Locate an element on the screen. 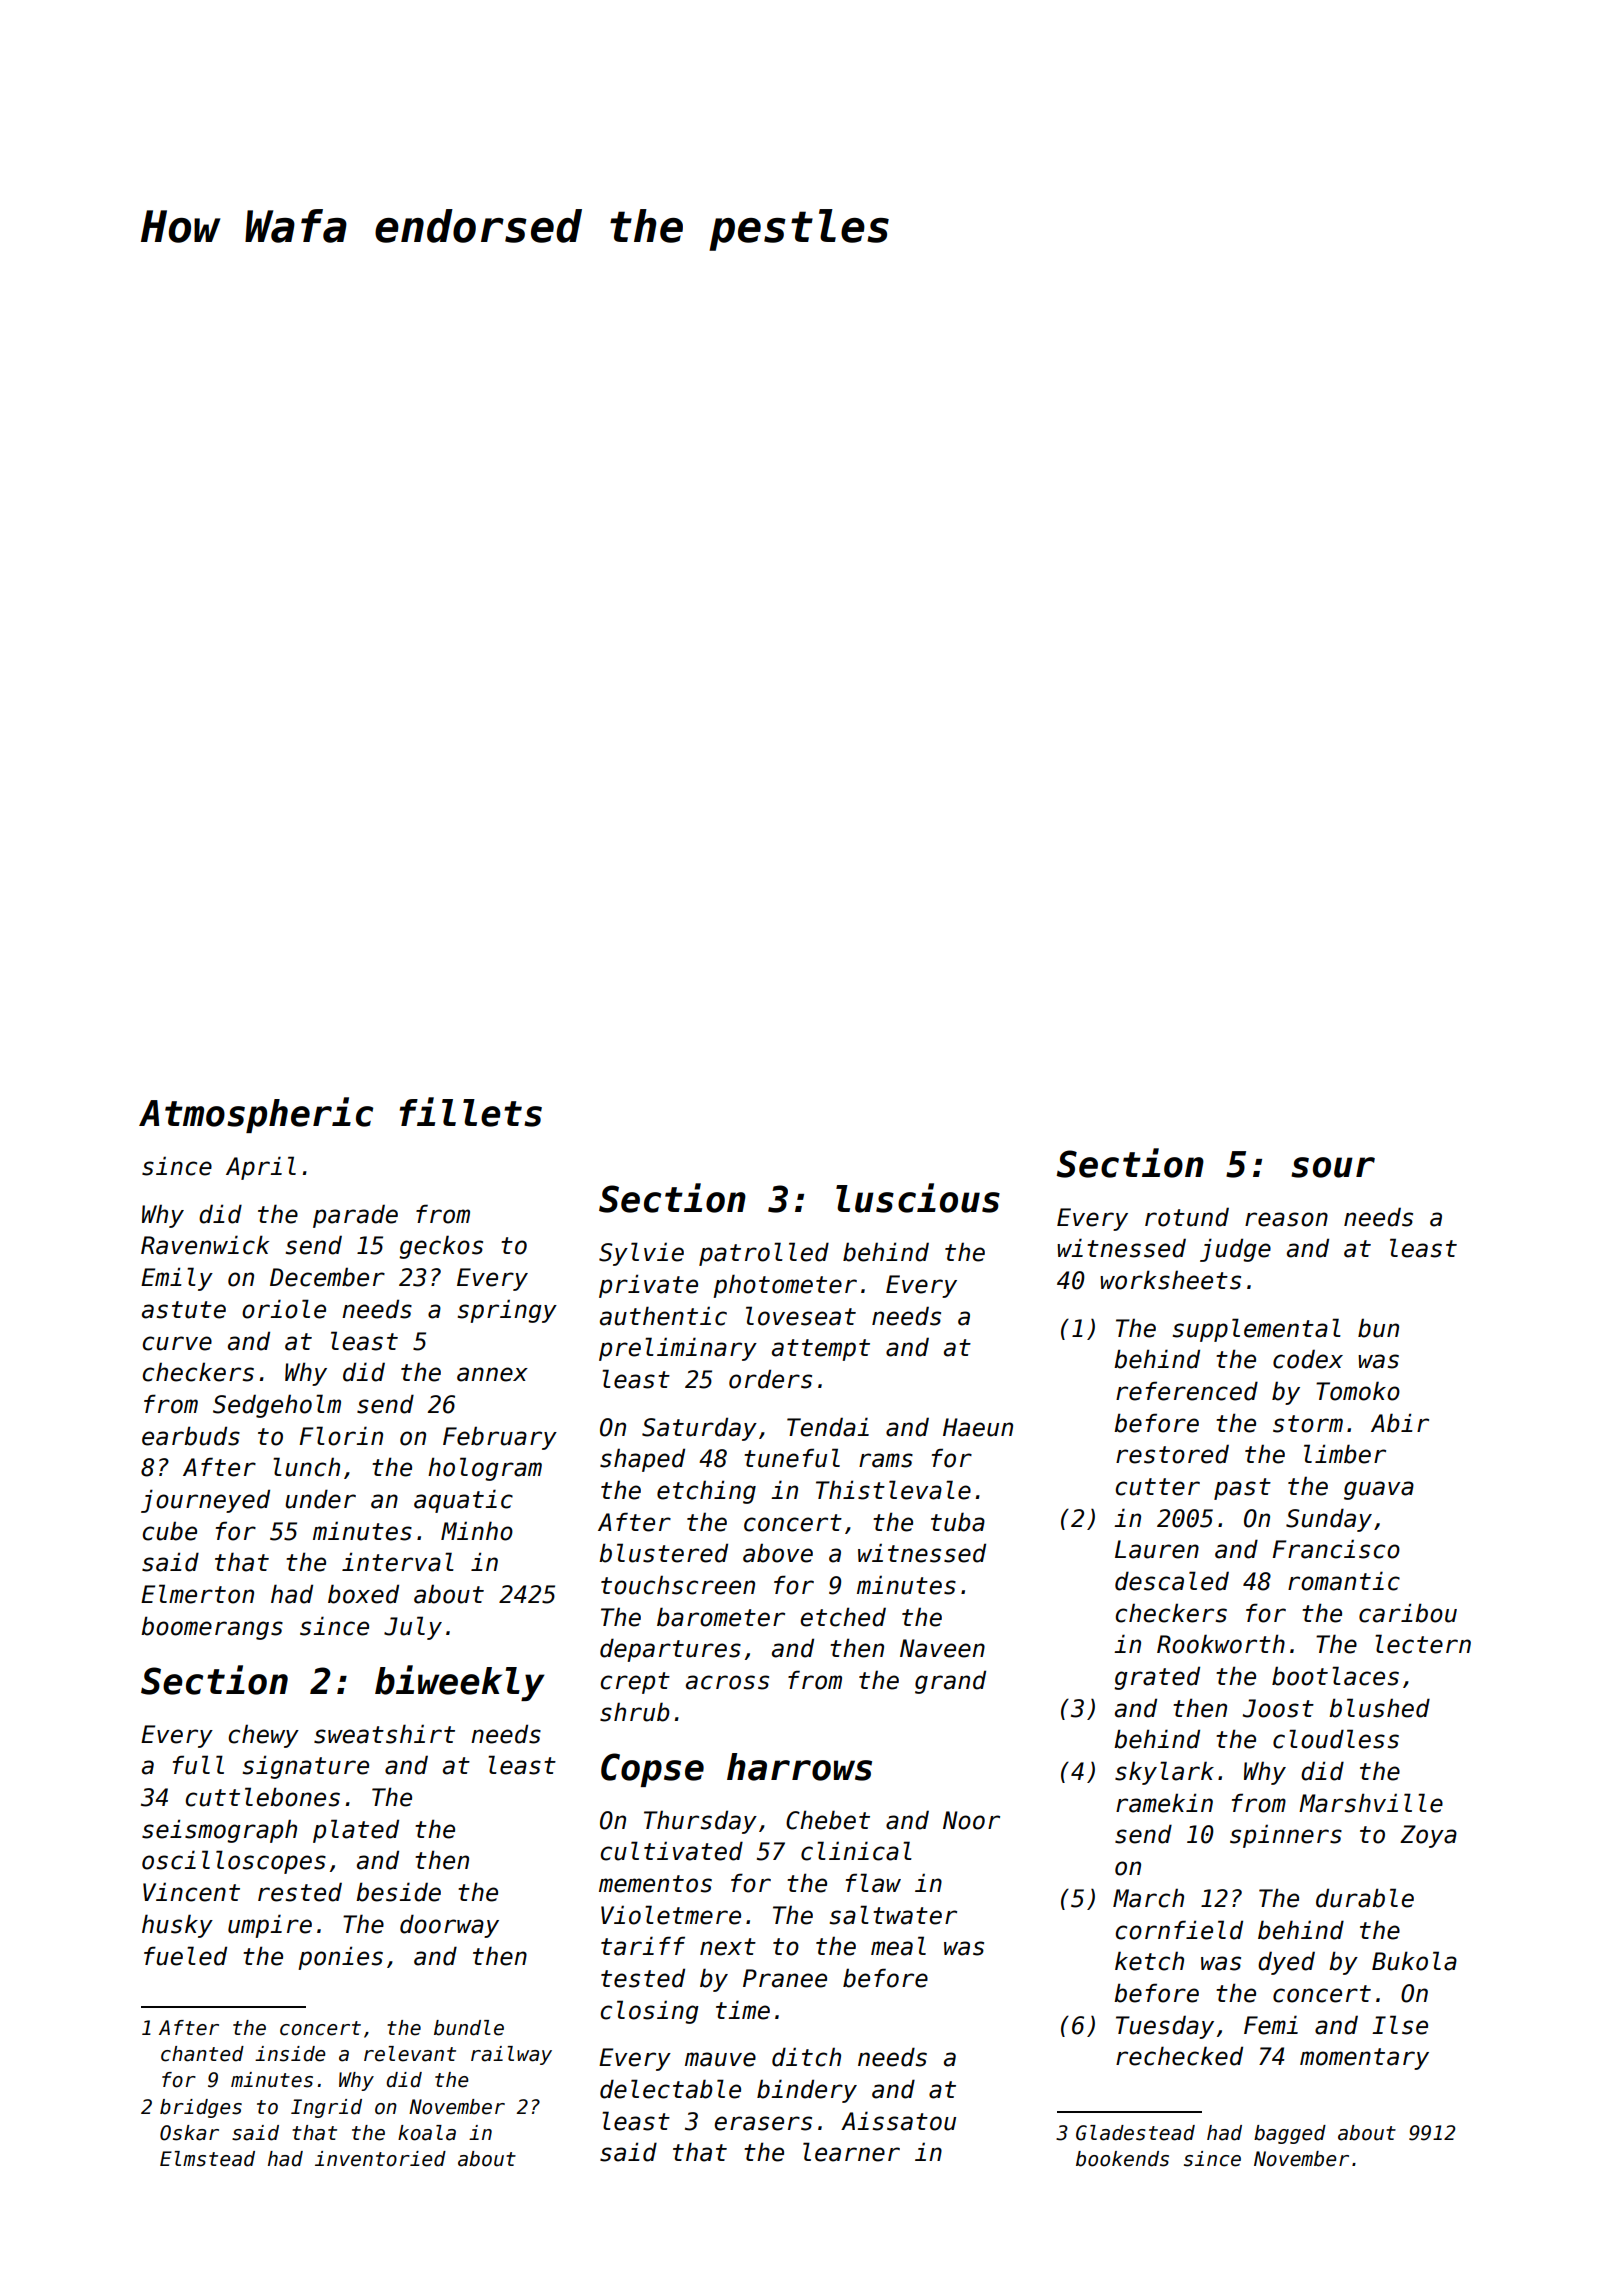  patrolled is located at coordinates (764, 1254).
